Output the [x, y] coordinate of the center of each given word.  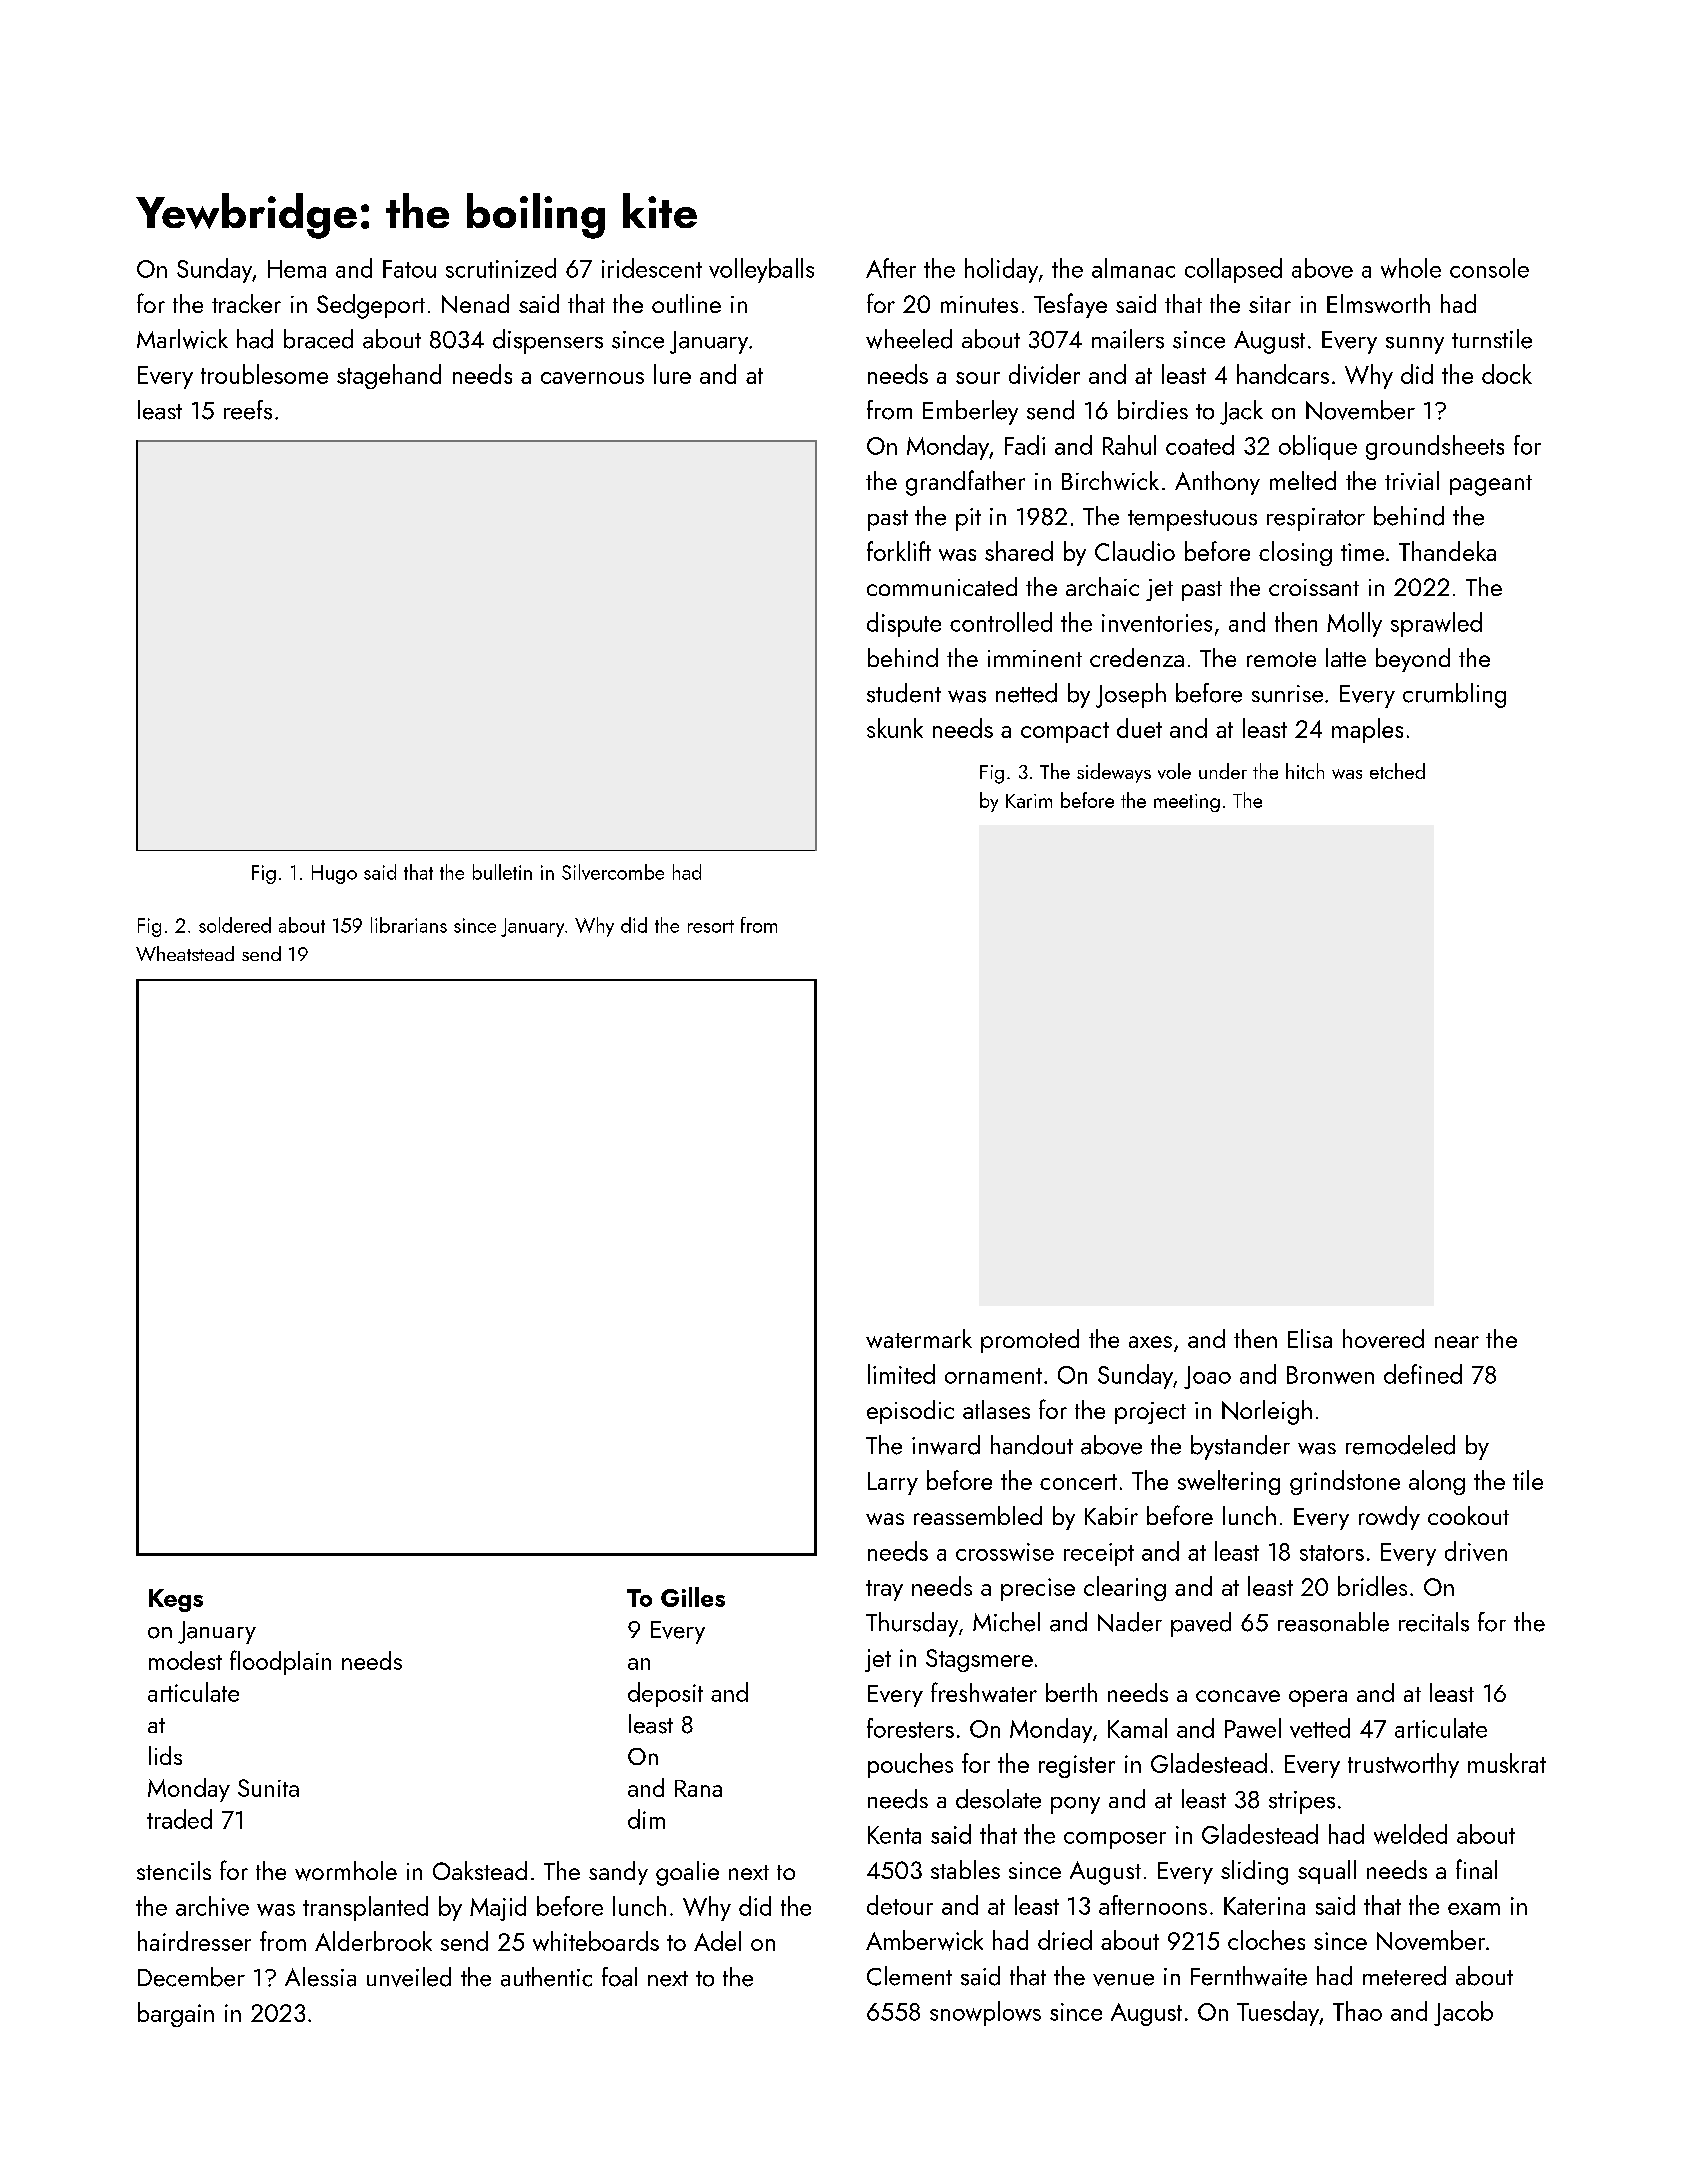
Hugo [334, 874]
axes [1150, 1342]
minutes [979, 304]
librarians [409, 925]
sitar [1270, 304]
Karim [1029, 801]
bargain [176, 2014]
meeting [1187, 803]
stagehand [389, 376]
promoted [1030, 1341]
